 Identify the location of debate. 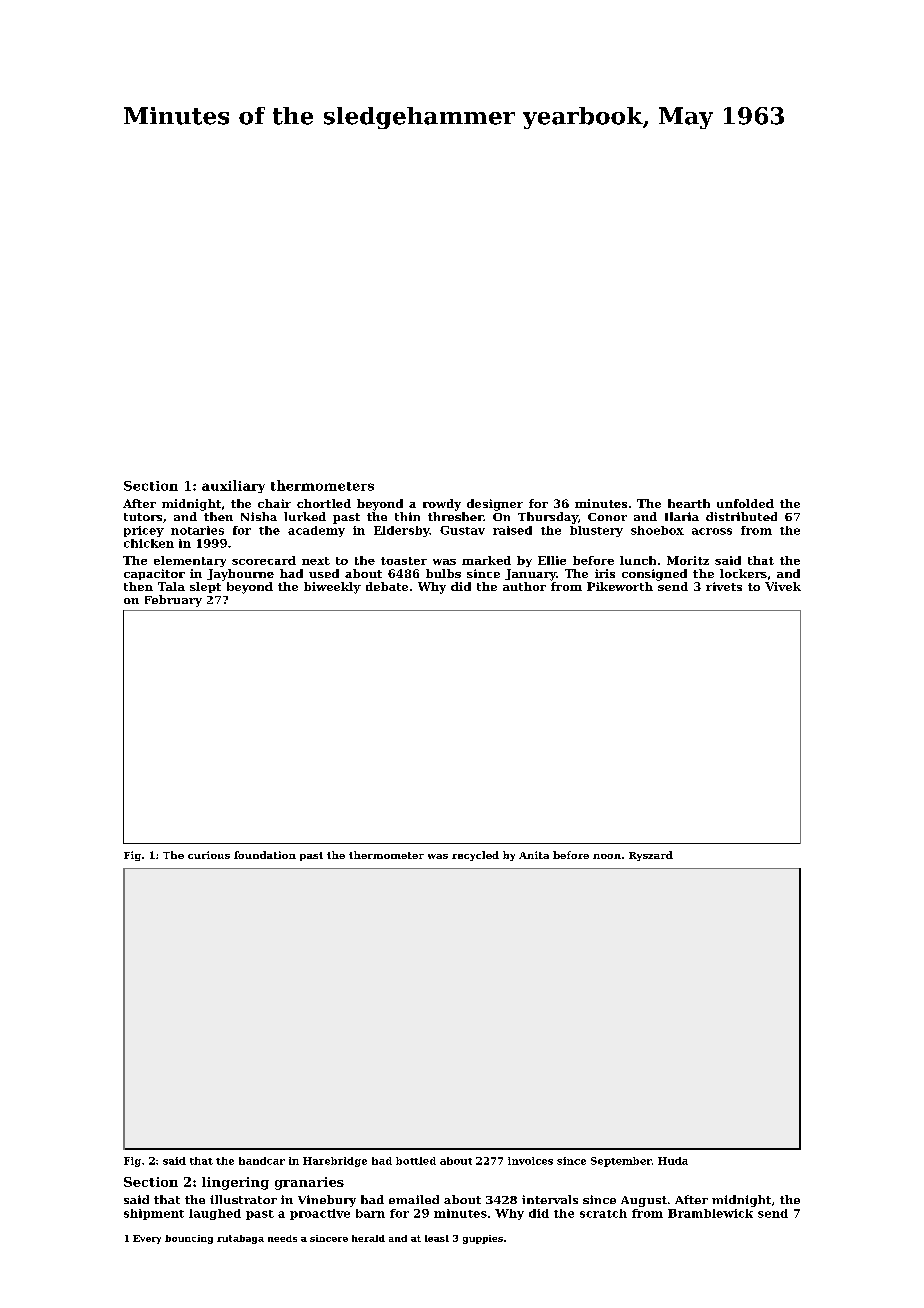
(387, 586).
